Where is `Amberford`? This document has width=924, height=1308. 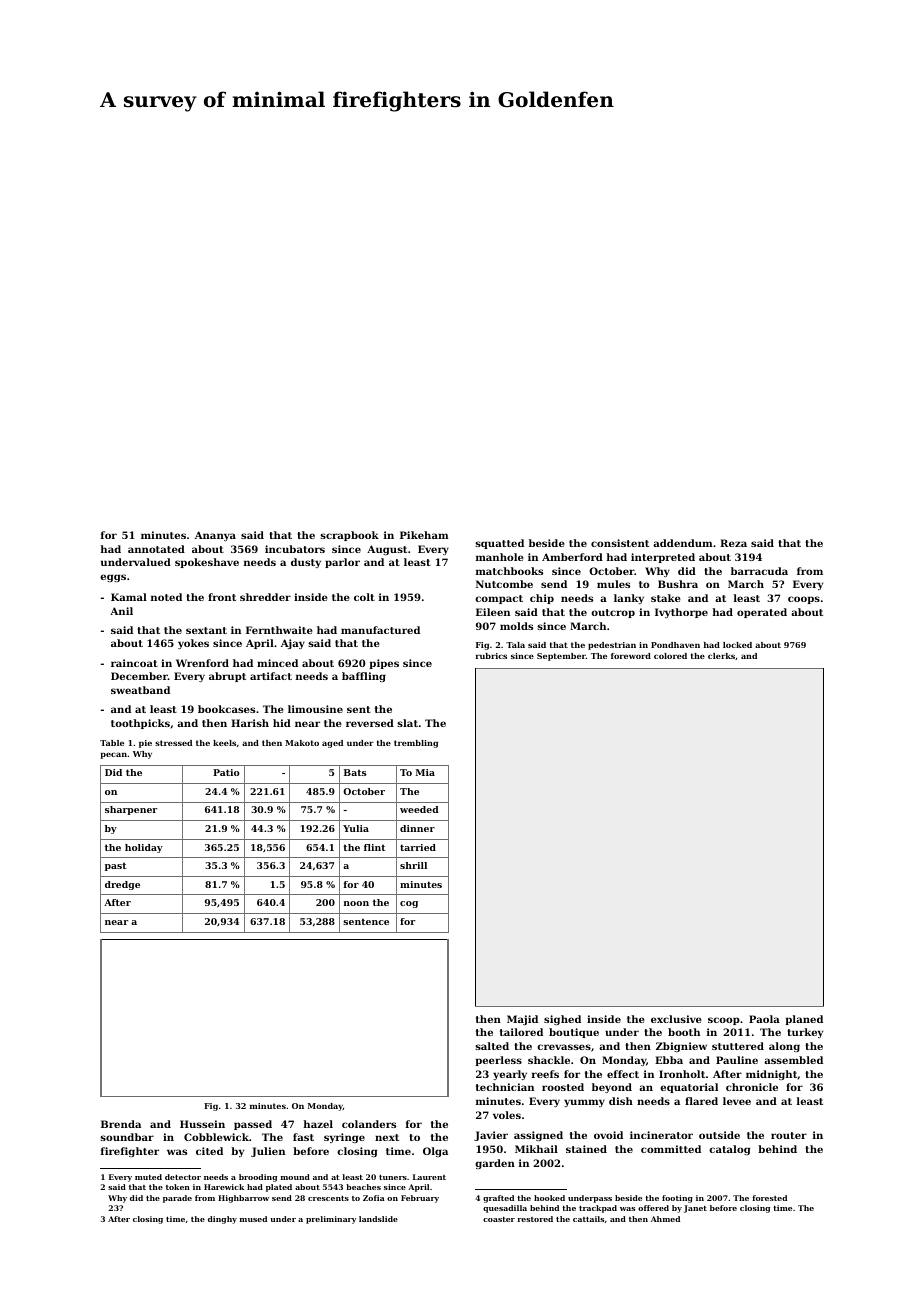 Amberford is located at coordinates (572, 557).
